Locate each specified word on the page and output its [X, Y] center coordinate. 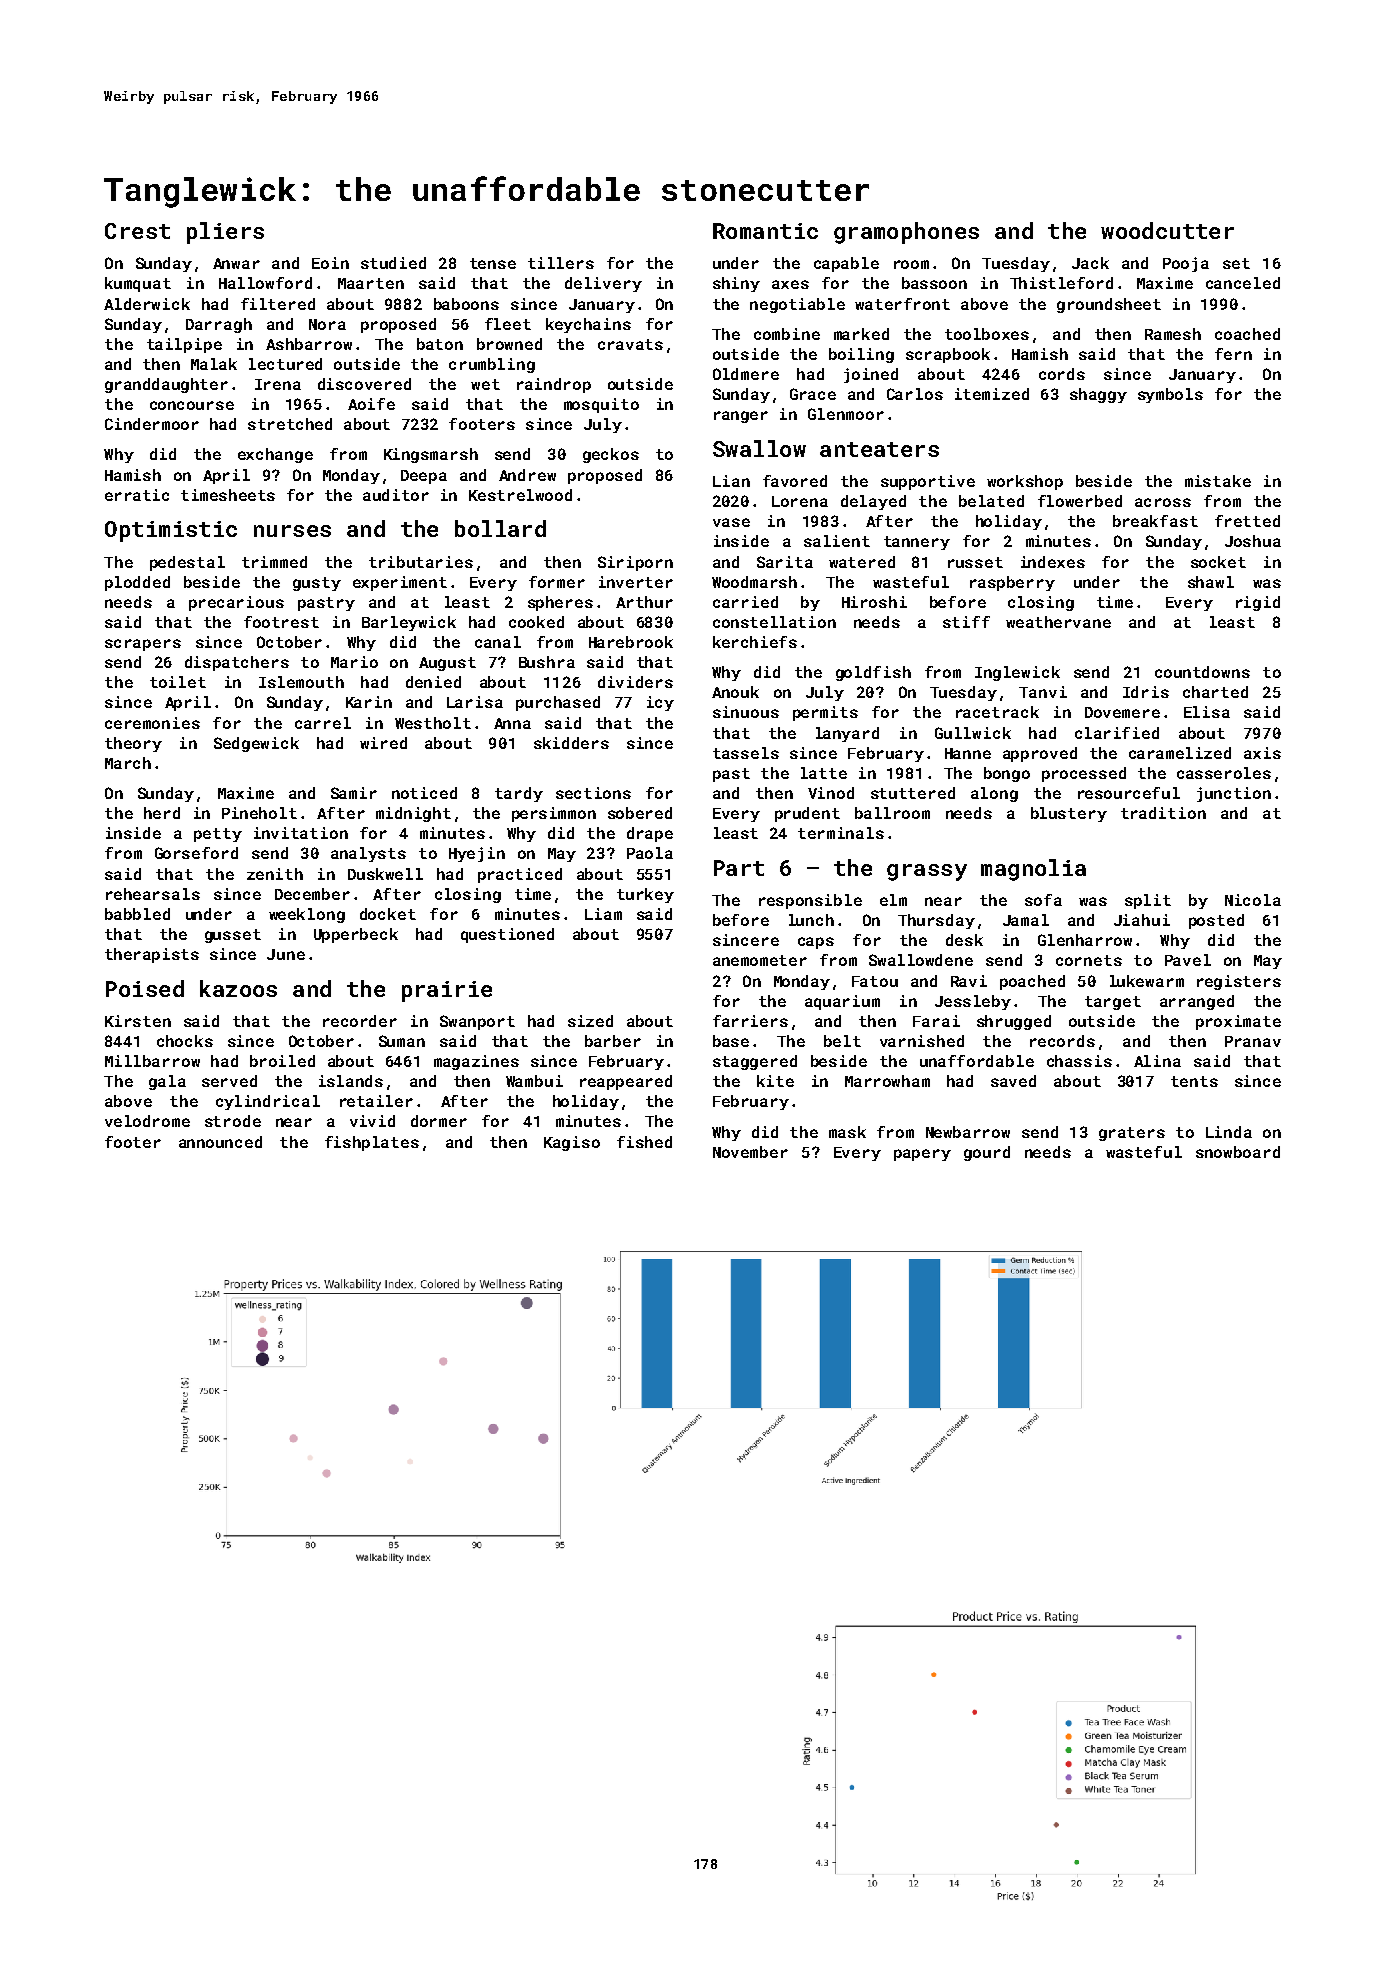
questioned [507, 935]
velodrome [147, 1121]
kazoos [238, 988]
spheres [560, 603]
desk [964, 940]
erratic [137, 495]
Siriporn [635, 563]
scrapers [143, 645]
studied [393, 263]
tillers [561, 263]
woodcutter [1167, 230]
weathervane [1058, 622]
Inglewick [1017, 673]
